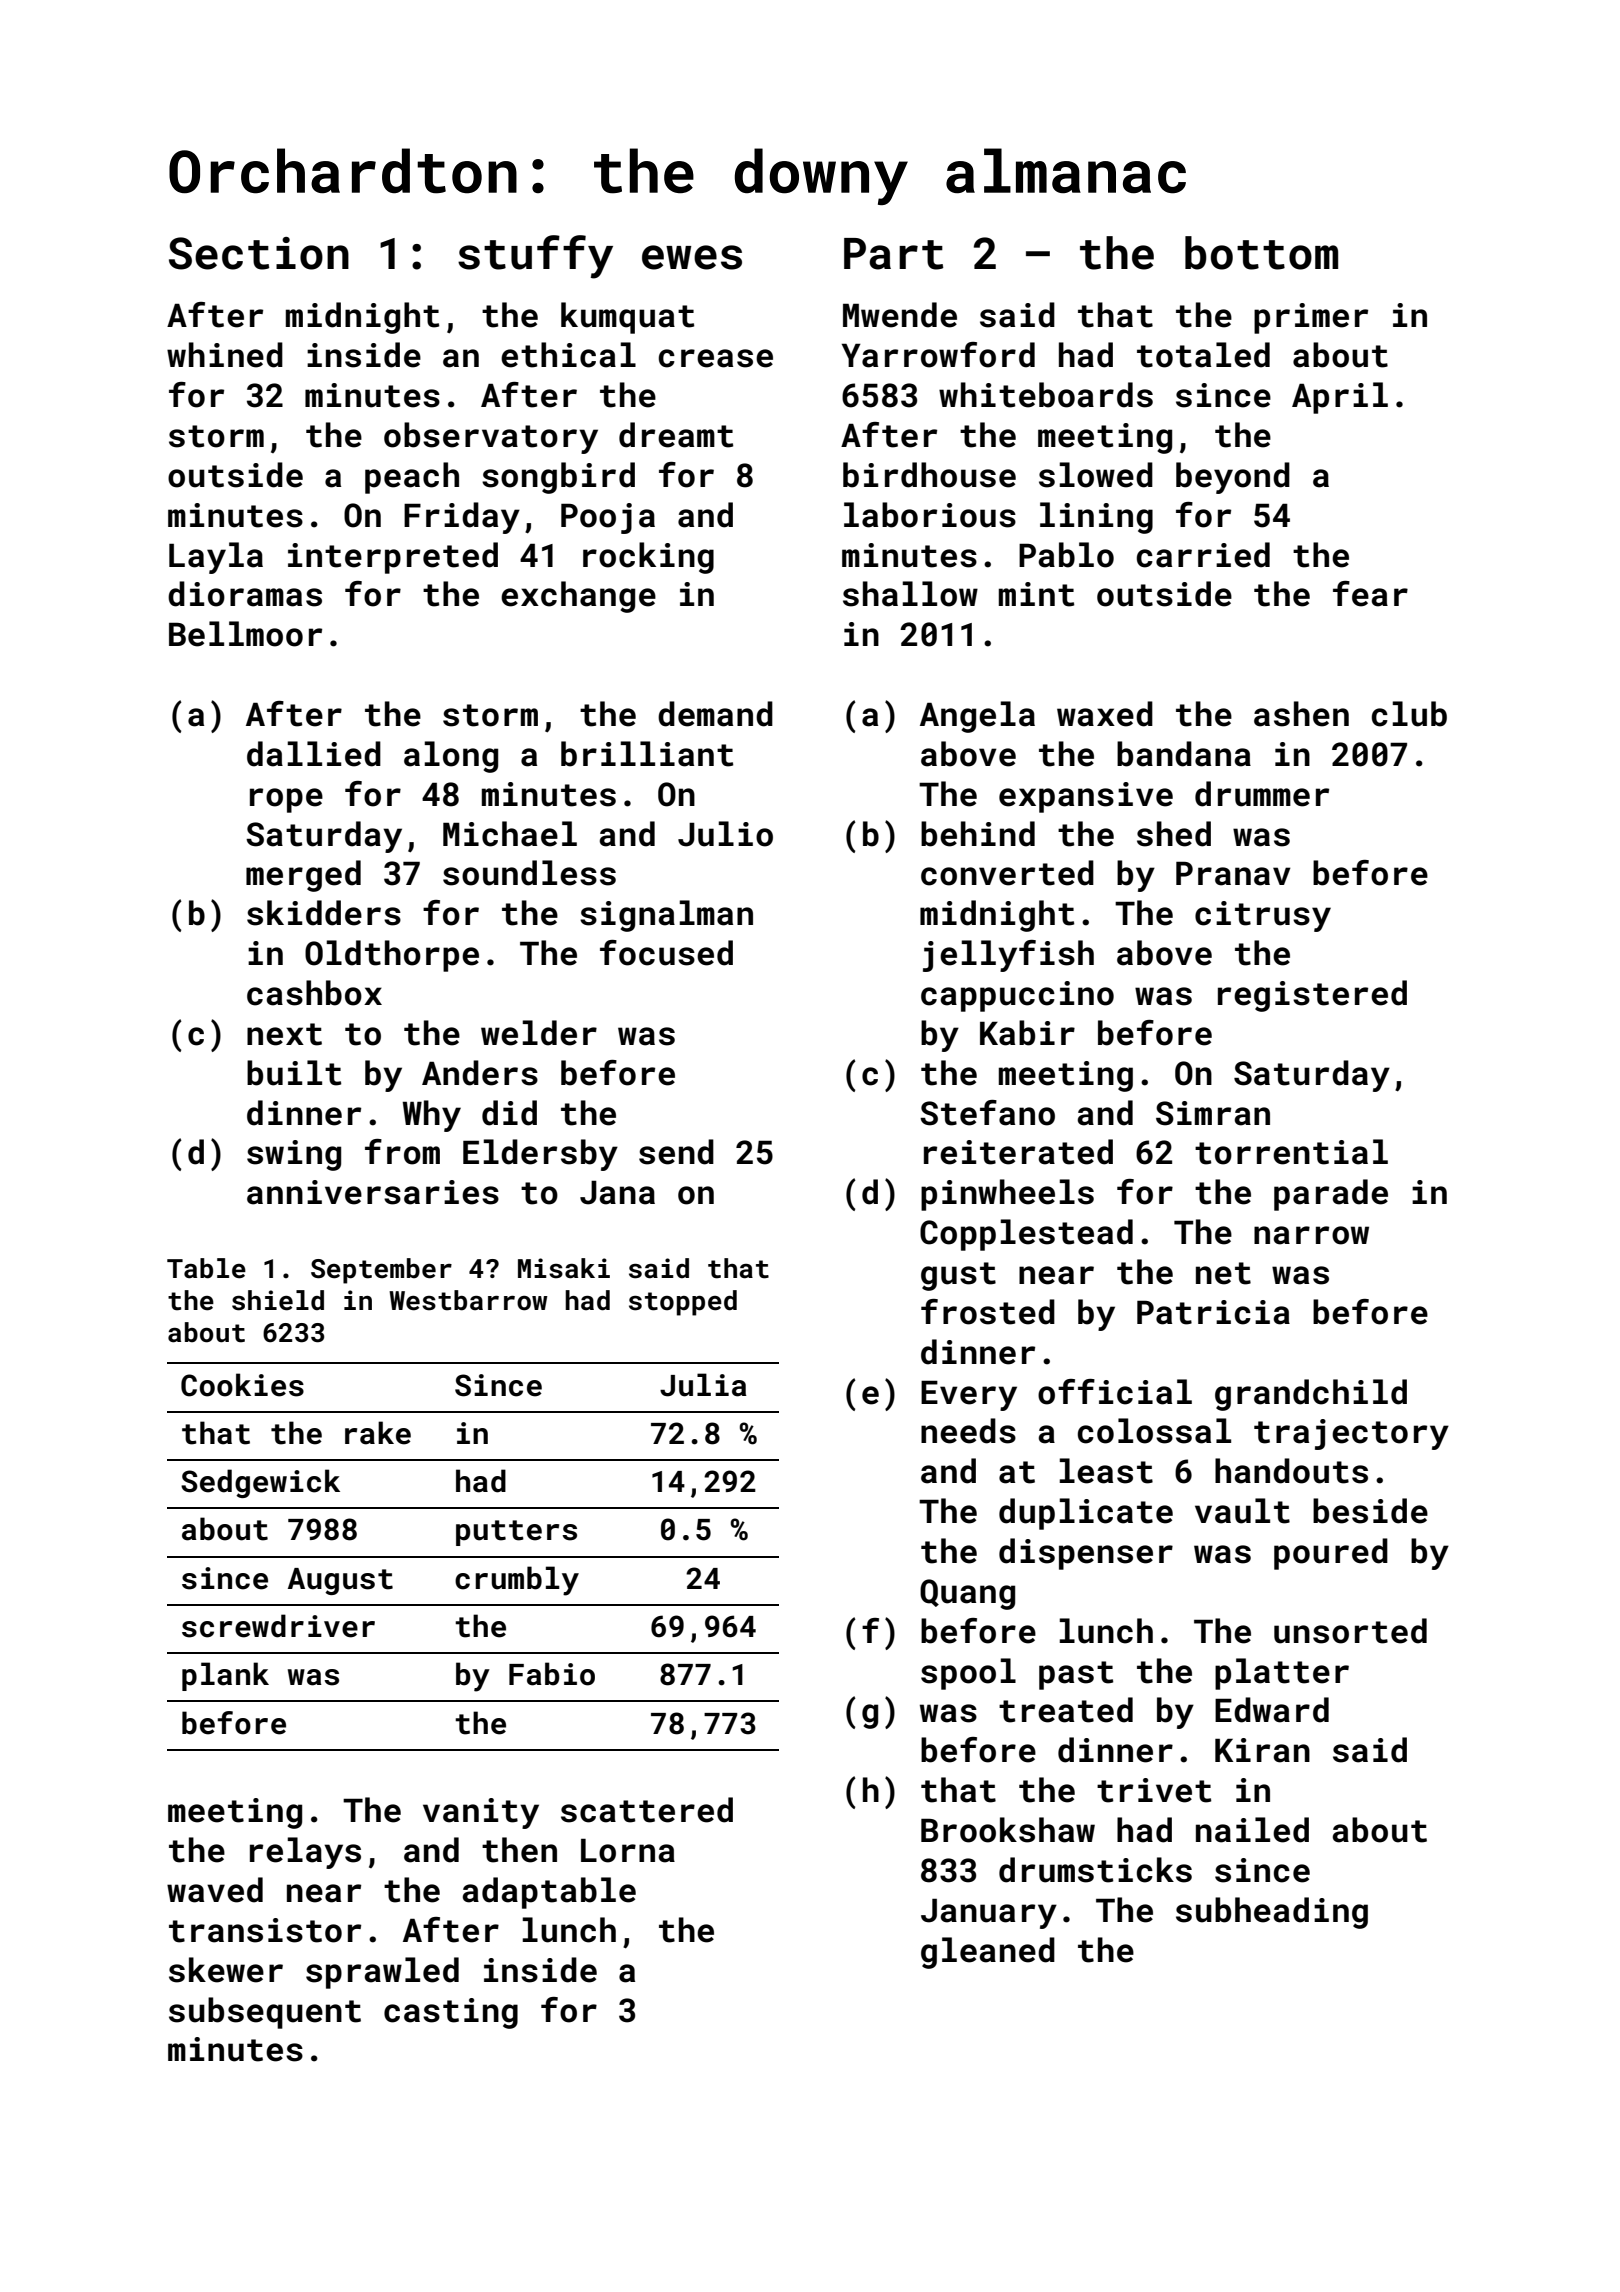 Image resolution: width=1620 pixels, height=2292 pixels. I want to click on subsequent, so click(265, 2013).
